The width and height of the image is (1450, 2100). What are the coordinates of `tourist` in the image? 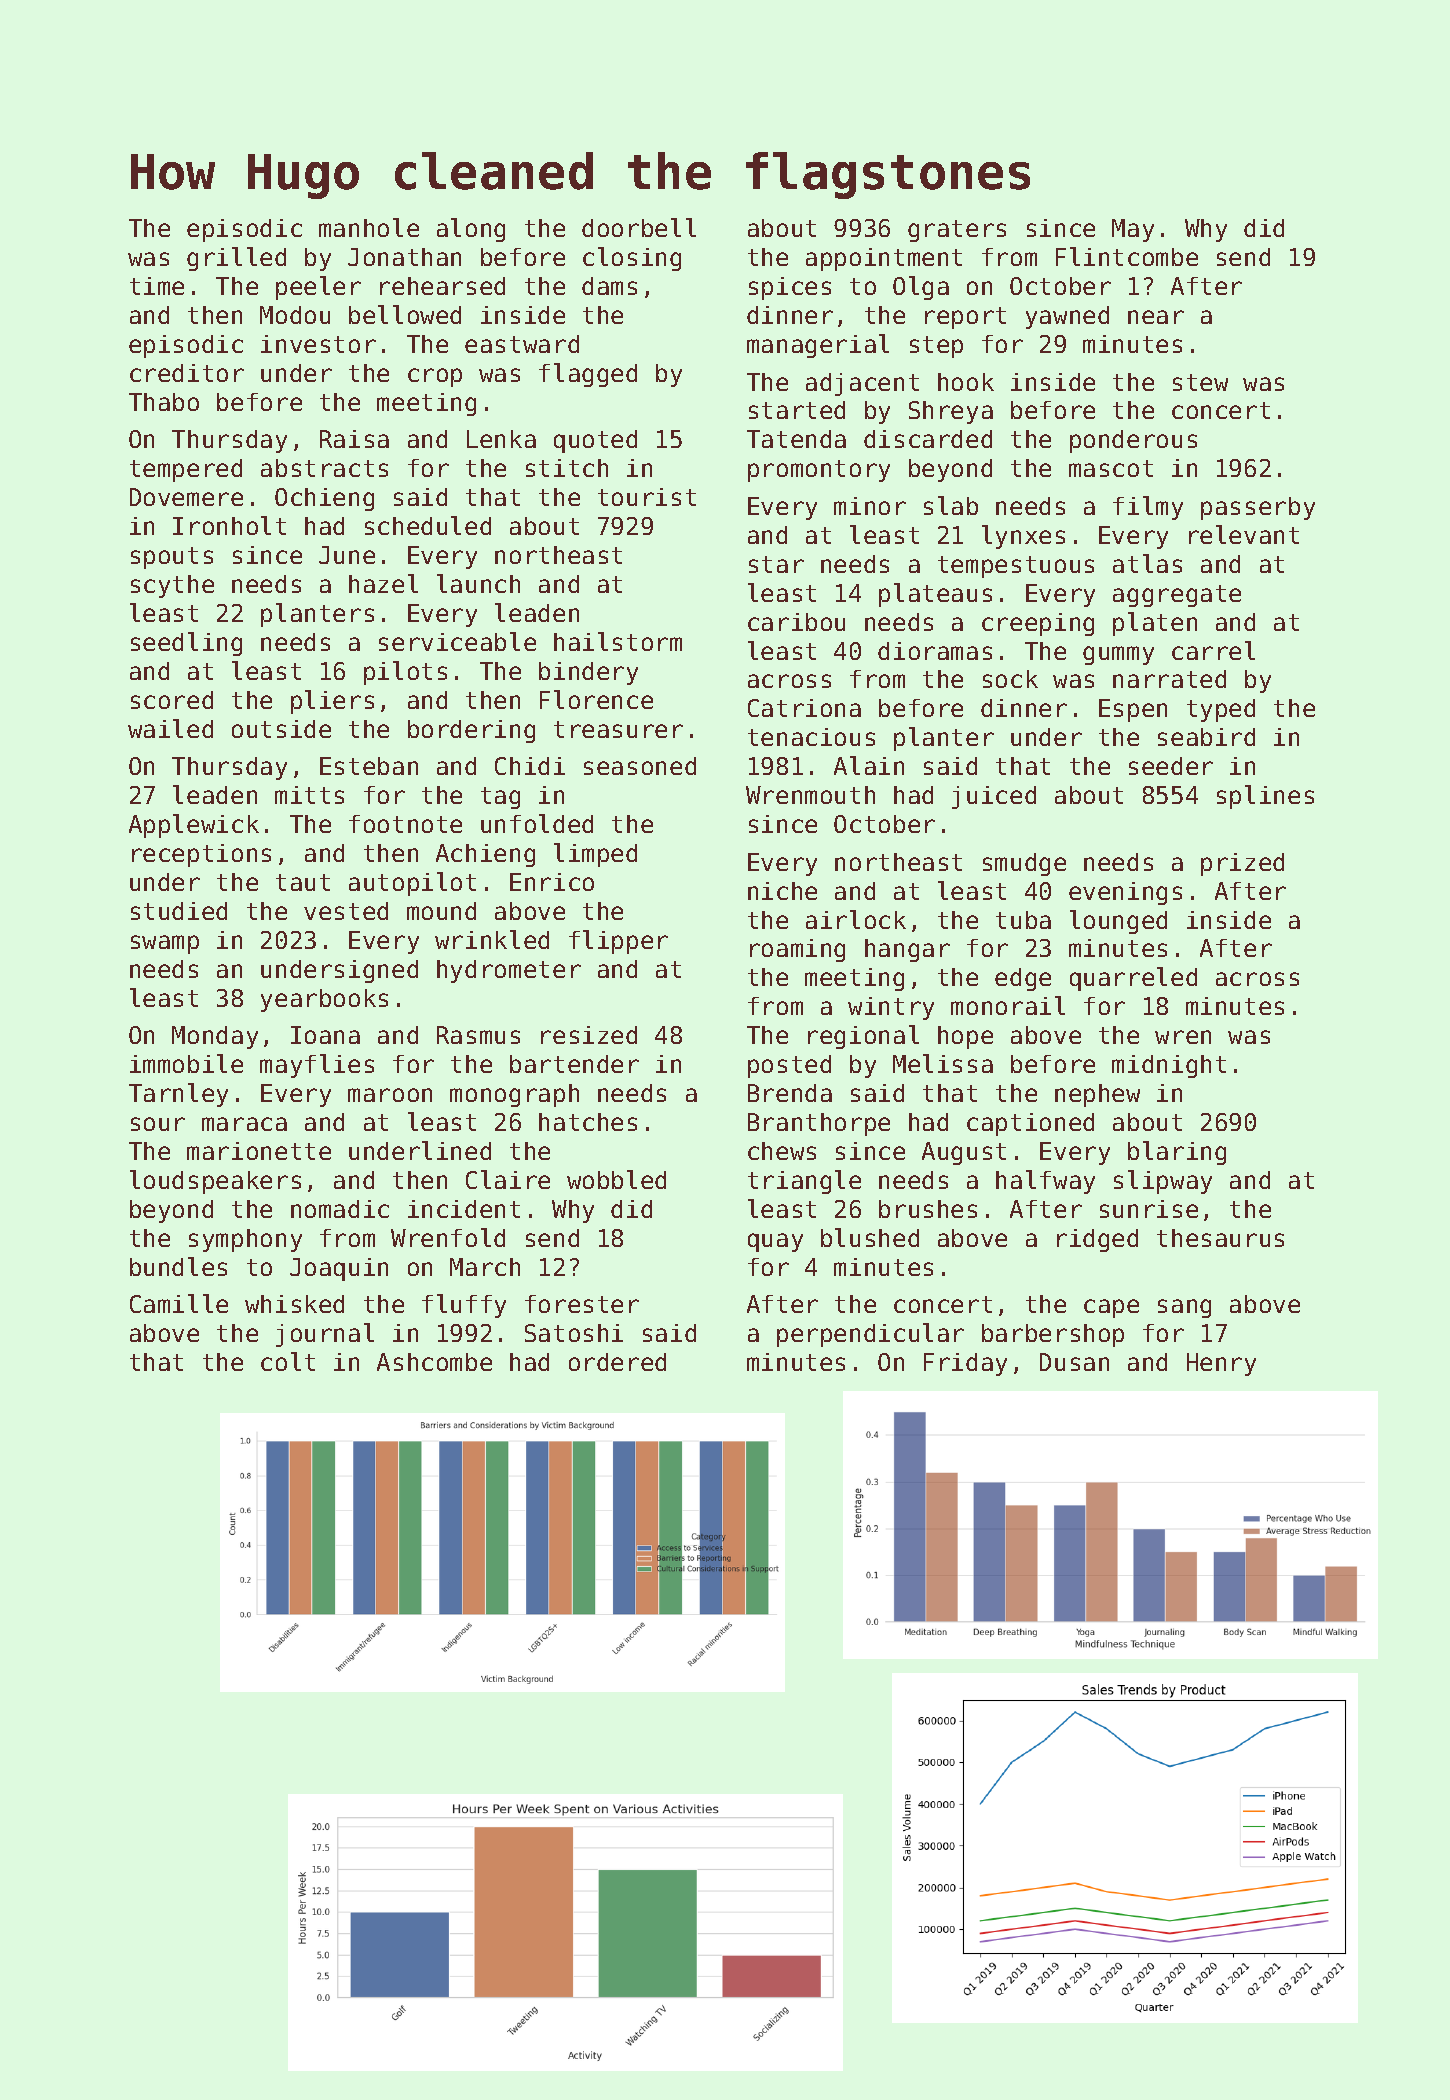 It's located at (647, 497).
